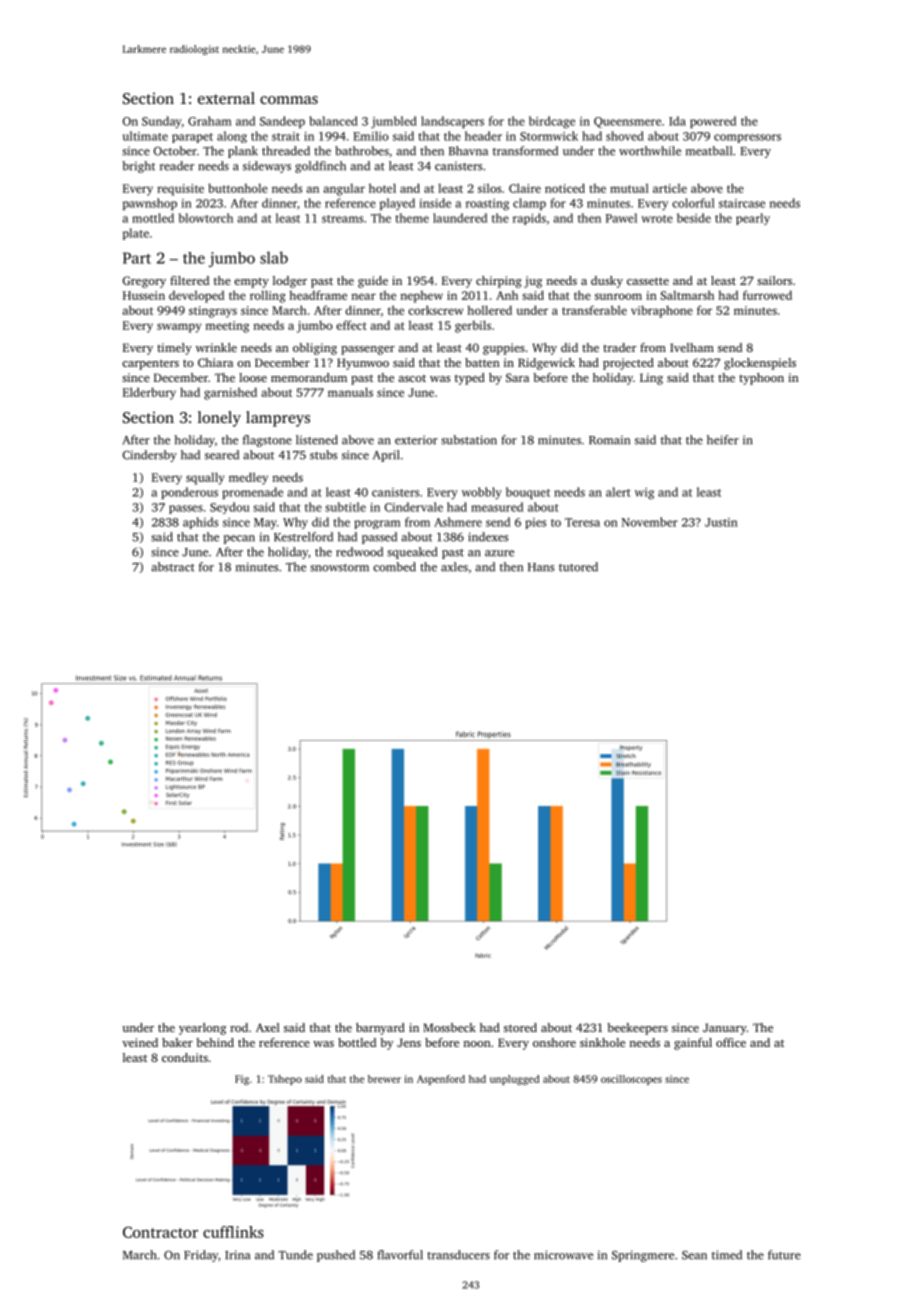  What do you see at coordinates (687, 295) in the document?
I see `Saltmarsh` at bounding box center [687, 295].
